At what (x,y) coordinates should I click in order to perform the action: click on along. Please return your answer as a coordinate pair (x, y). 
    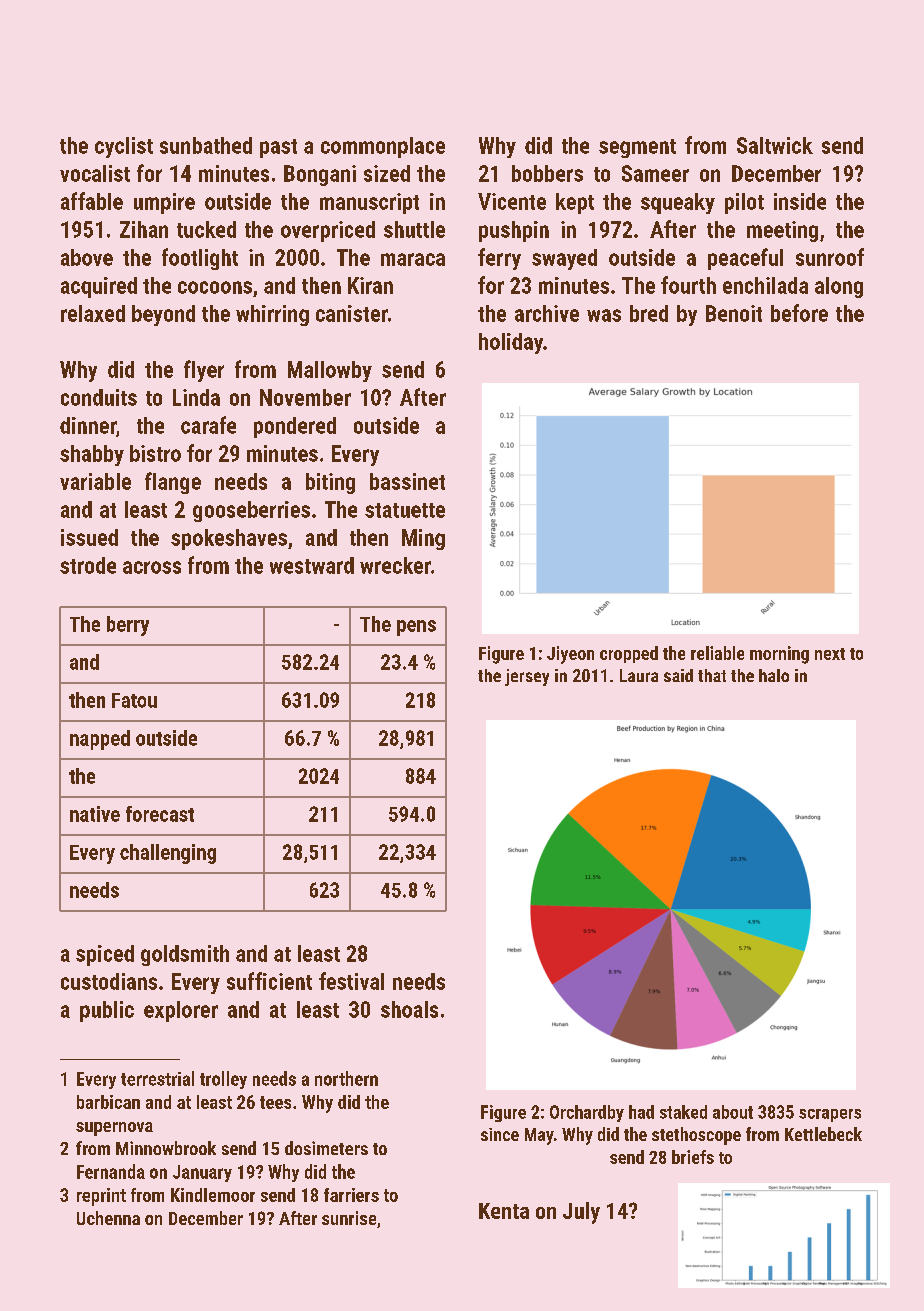
    Looking at the image, I should click on (839, 287).
